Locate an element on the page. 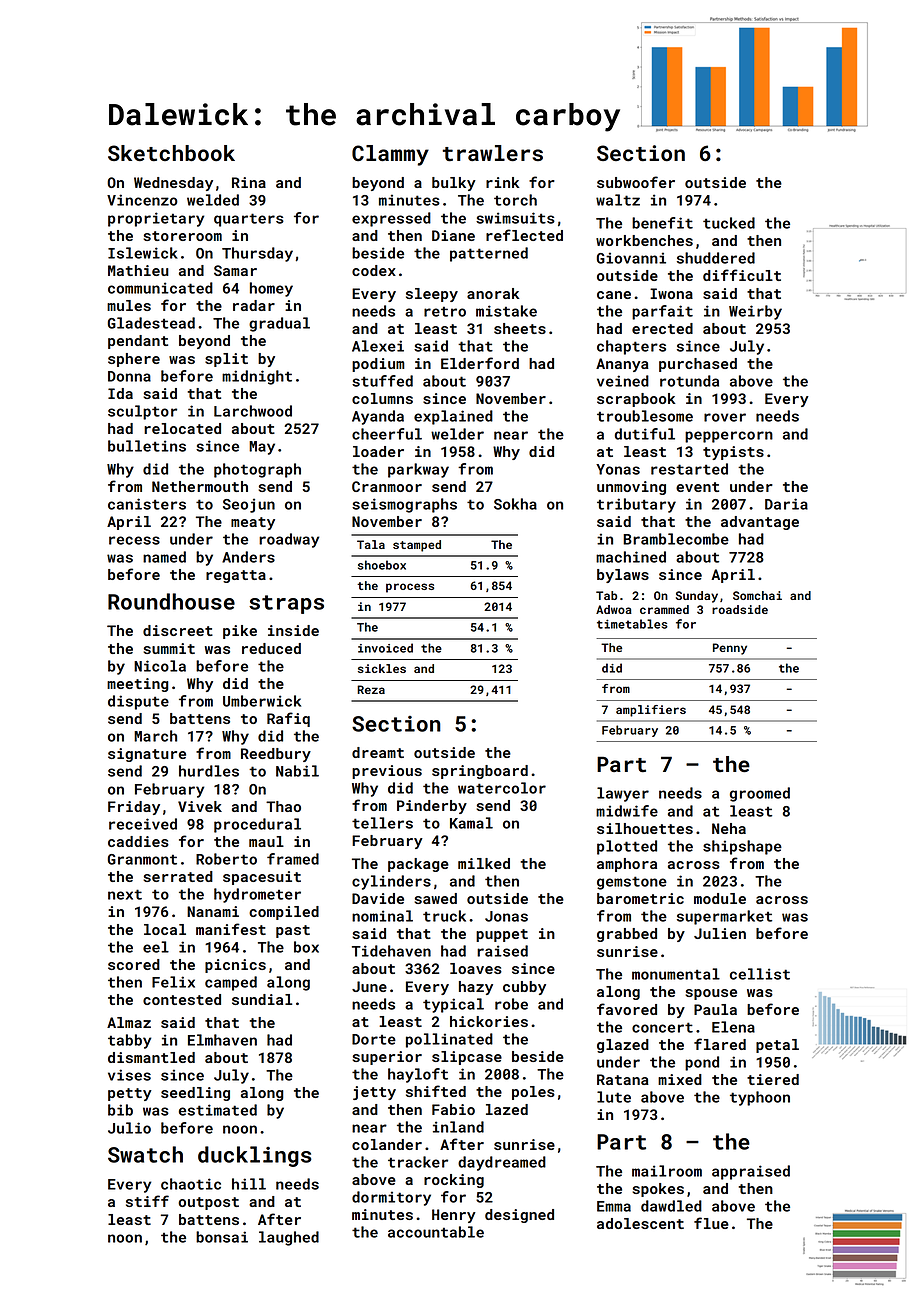  accountable is located at coordinates (436, 1232).
